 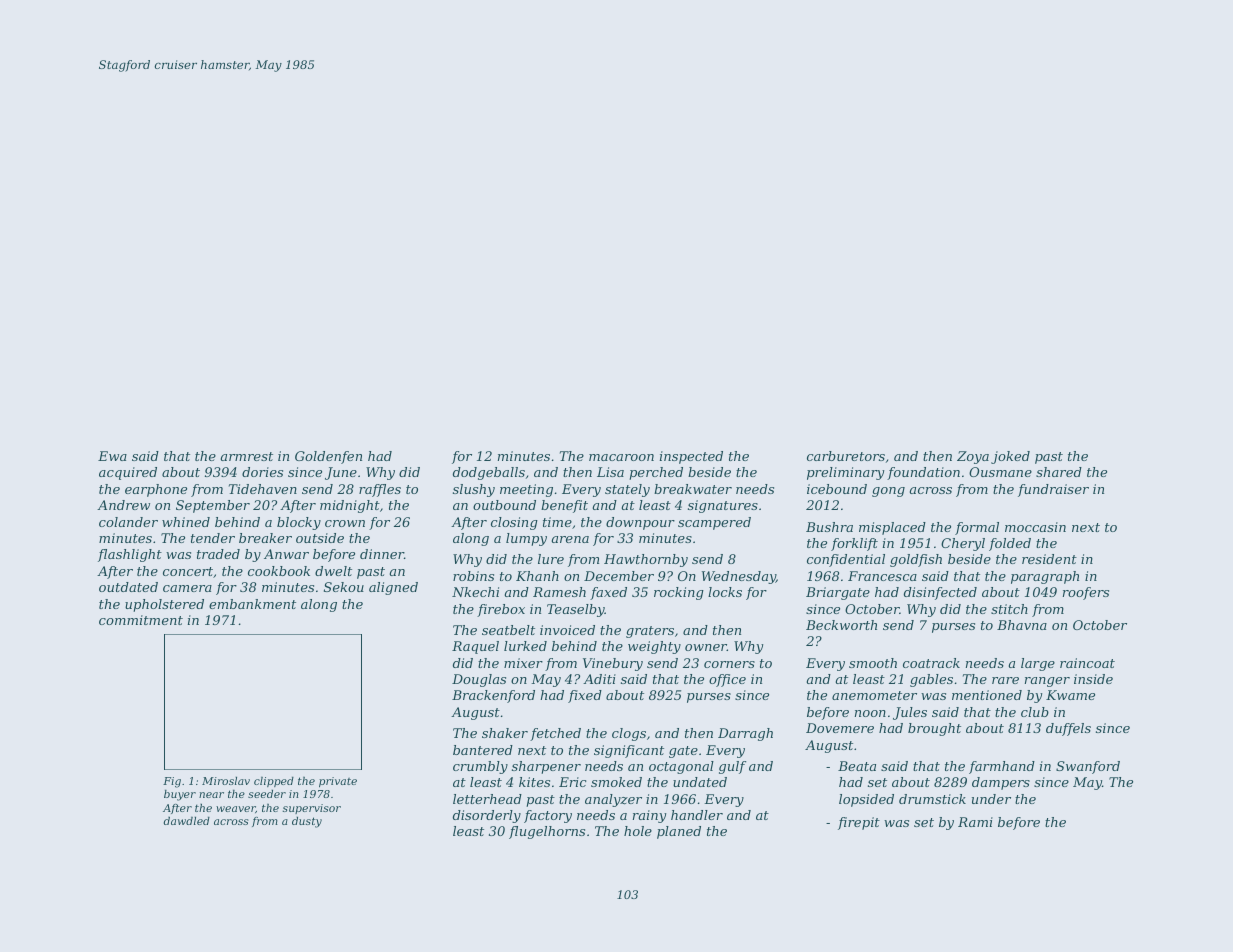 What do you see at coordinates (141, 620) in the screenshot?
I see `commitment` at bounding box center [141, 620].
